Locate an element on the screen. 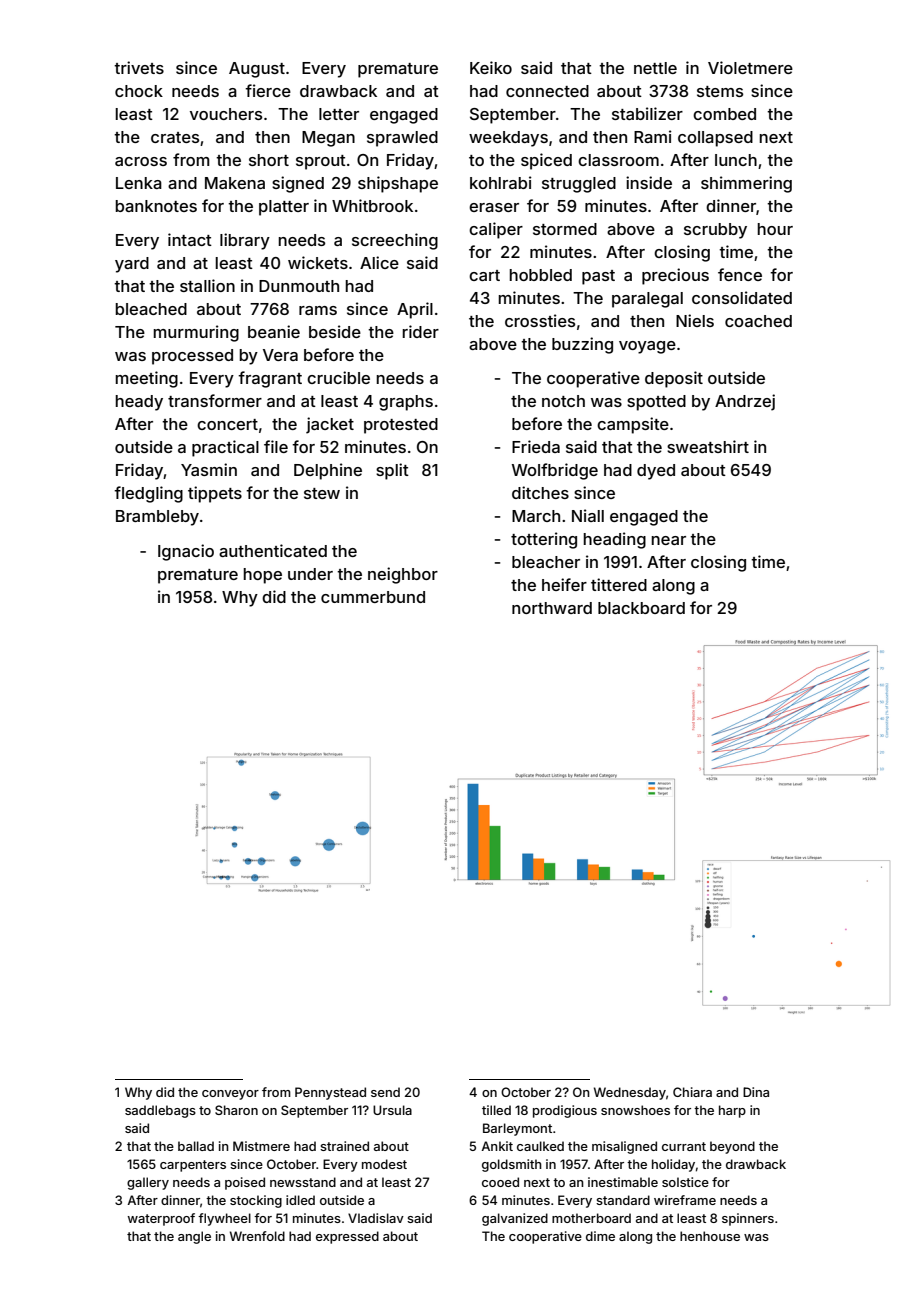 The image size is (908, 1316). Brambleby is located at coordinates (157, 518).
